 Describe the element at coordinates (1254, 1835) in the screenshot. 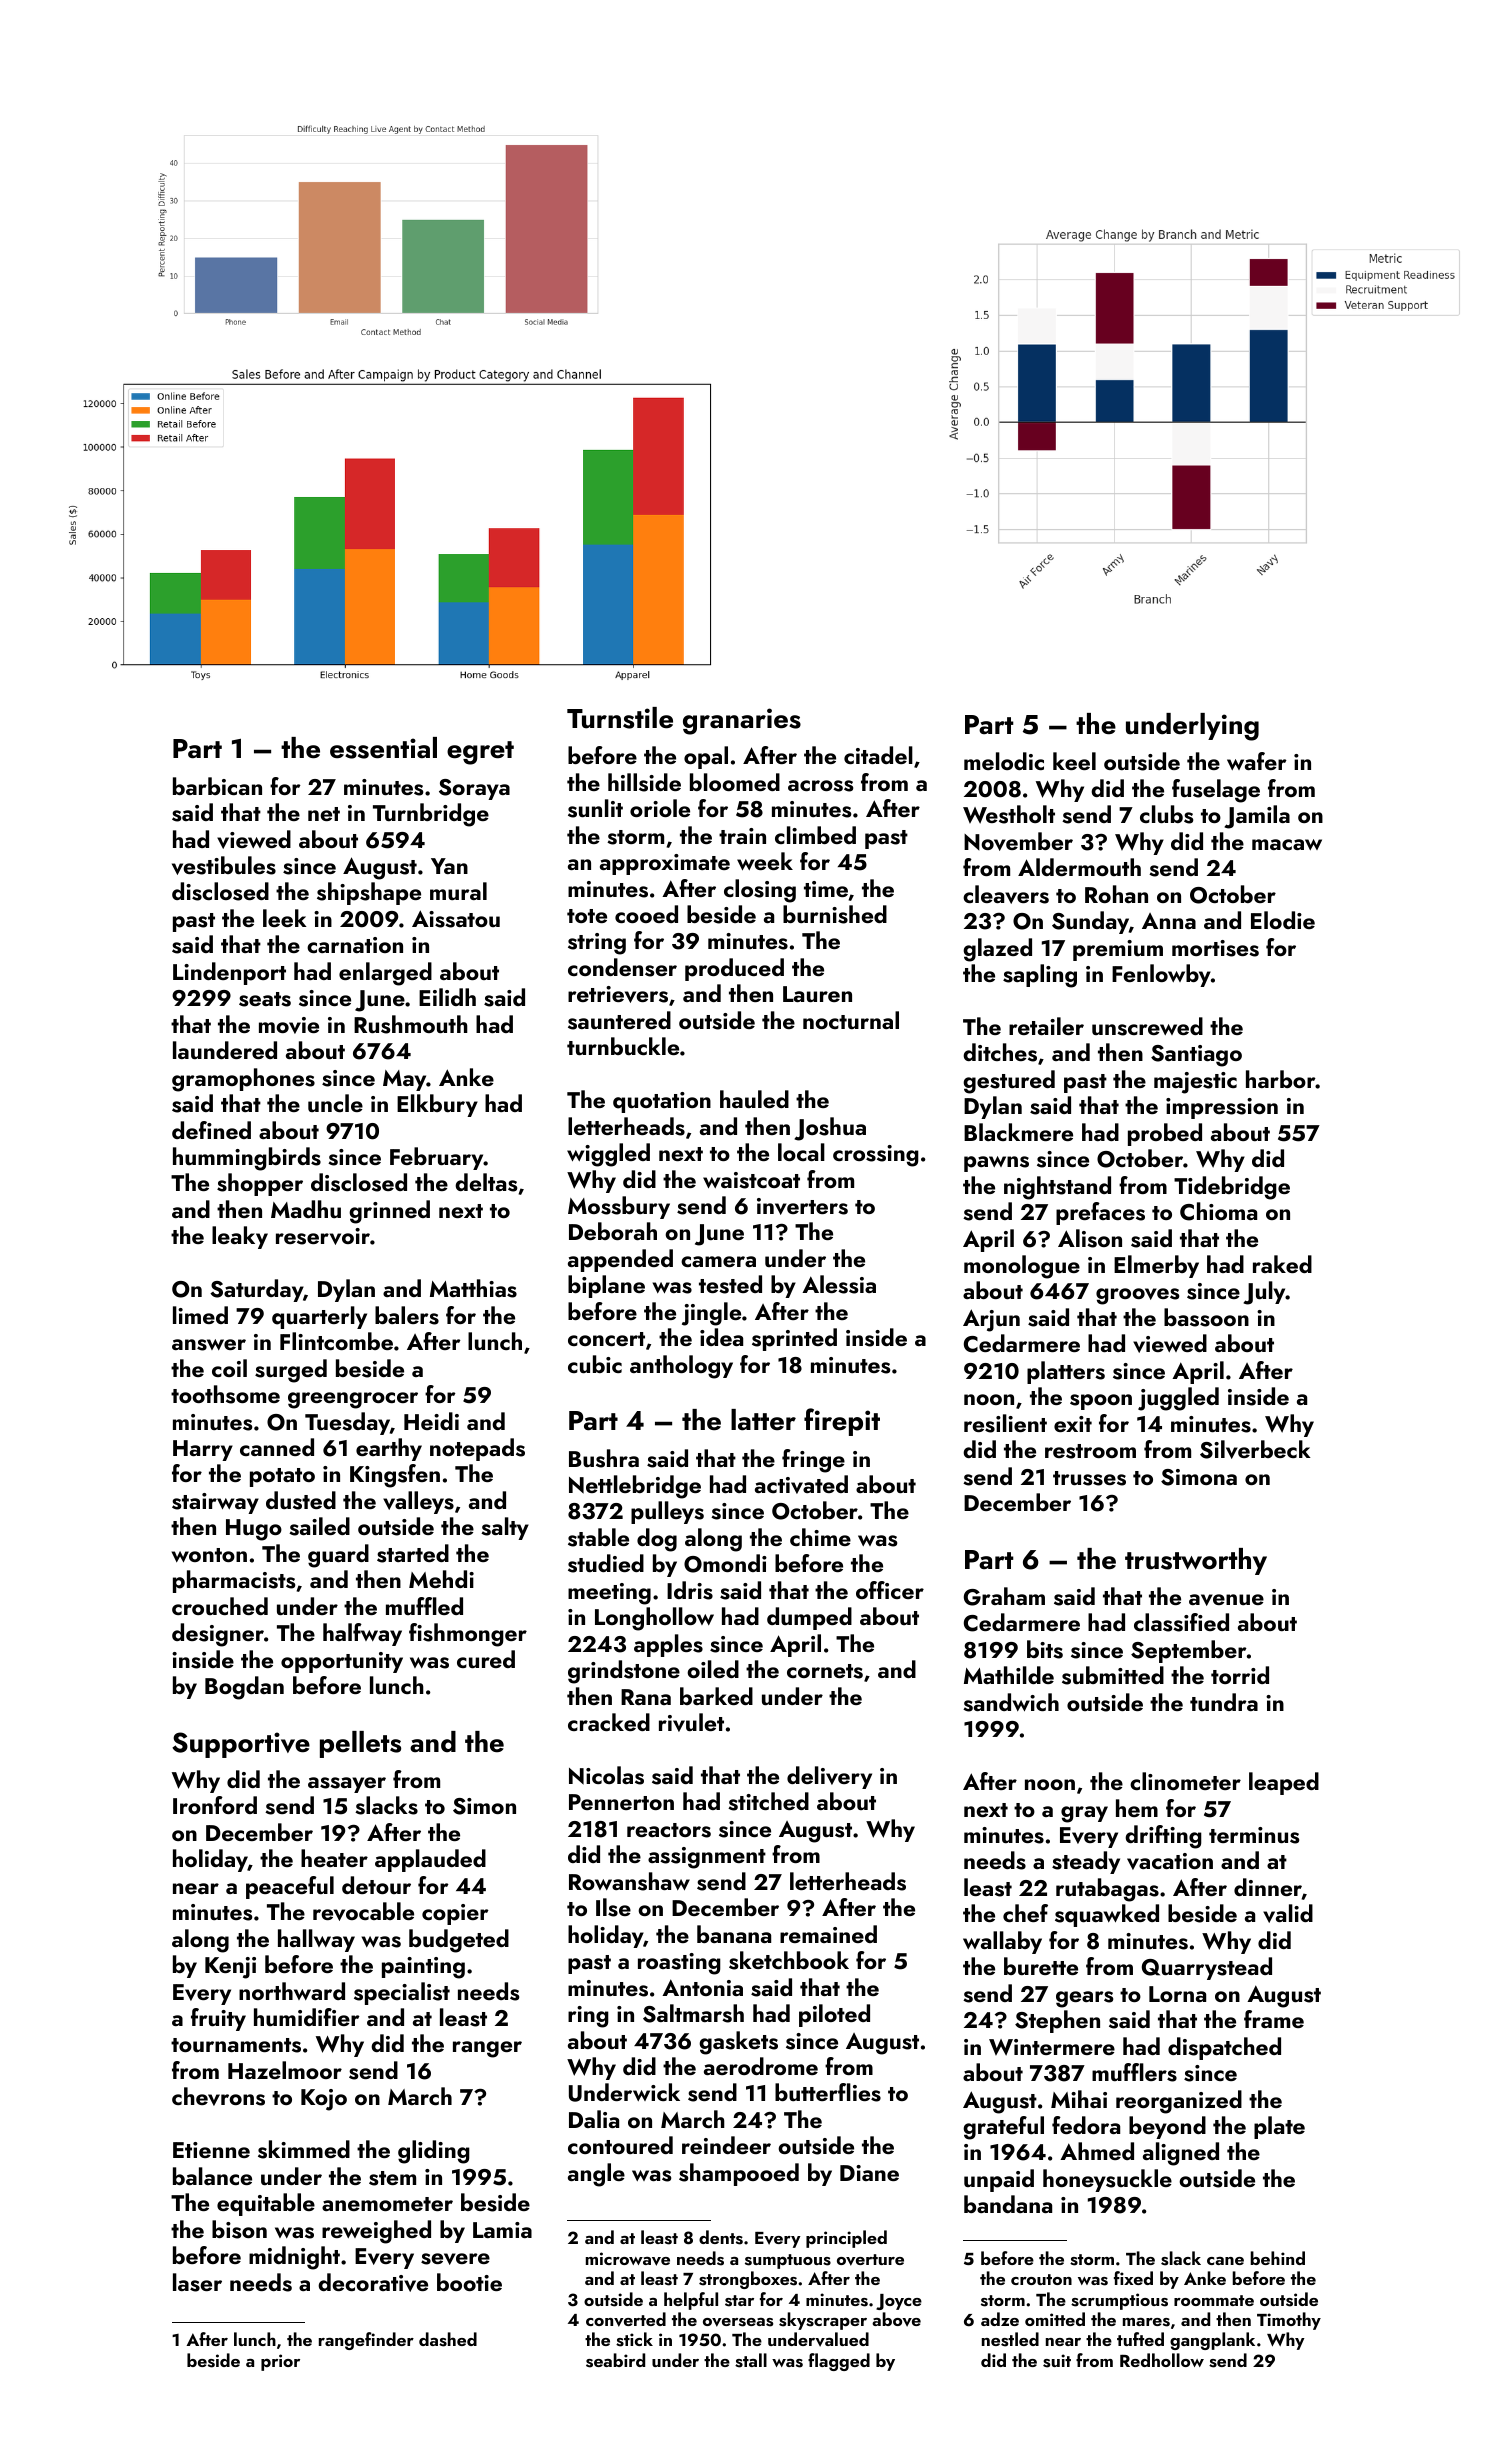

I see `terminus` at that location.
